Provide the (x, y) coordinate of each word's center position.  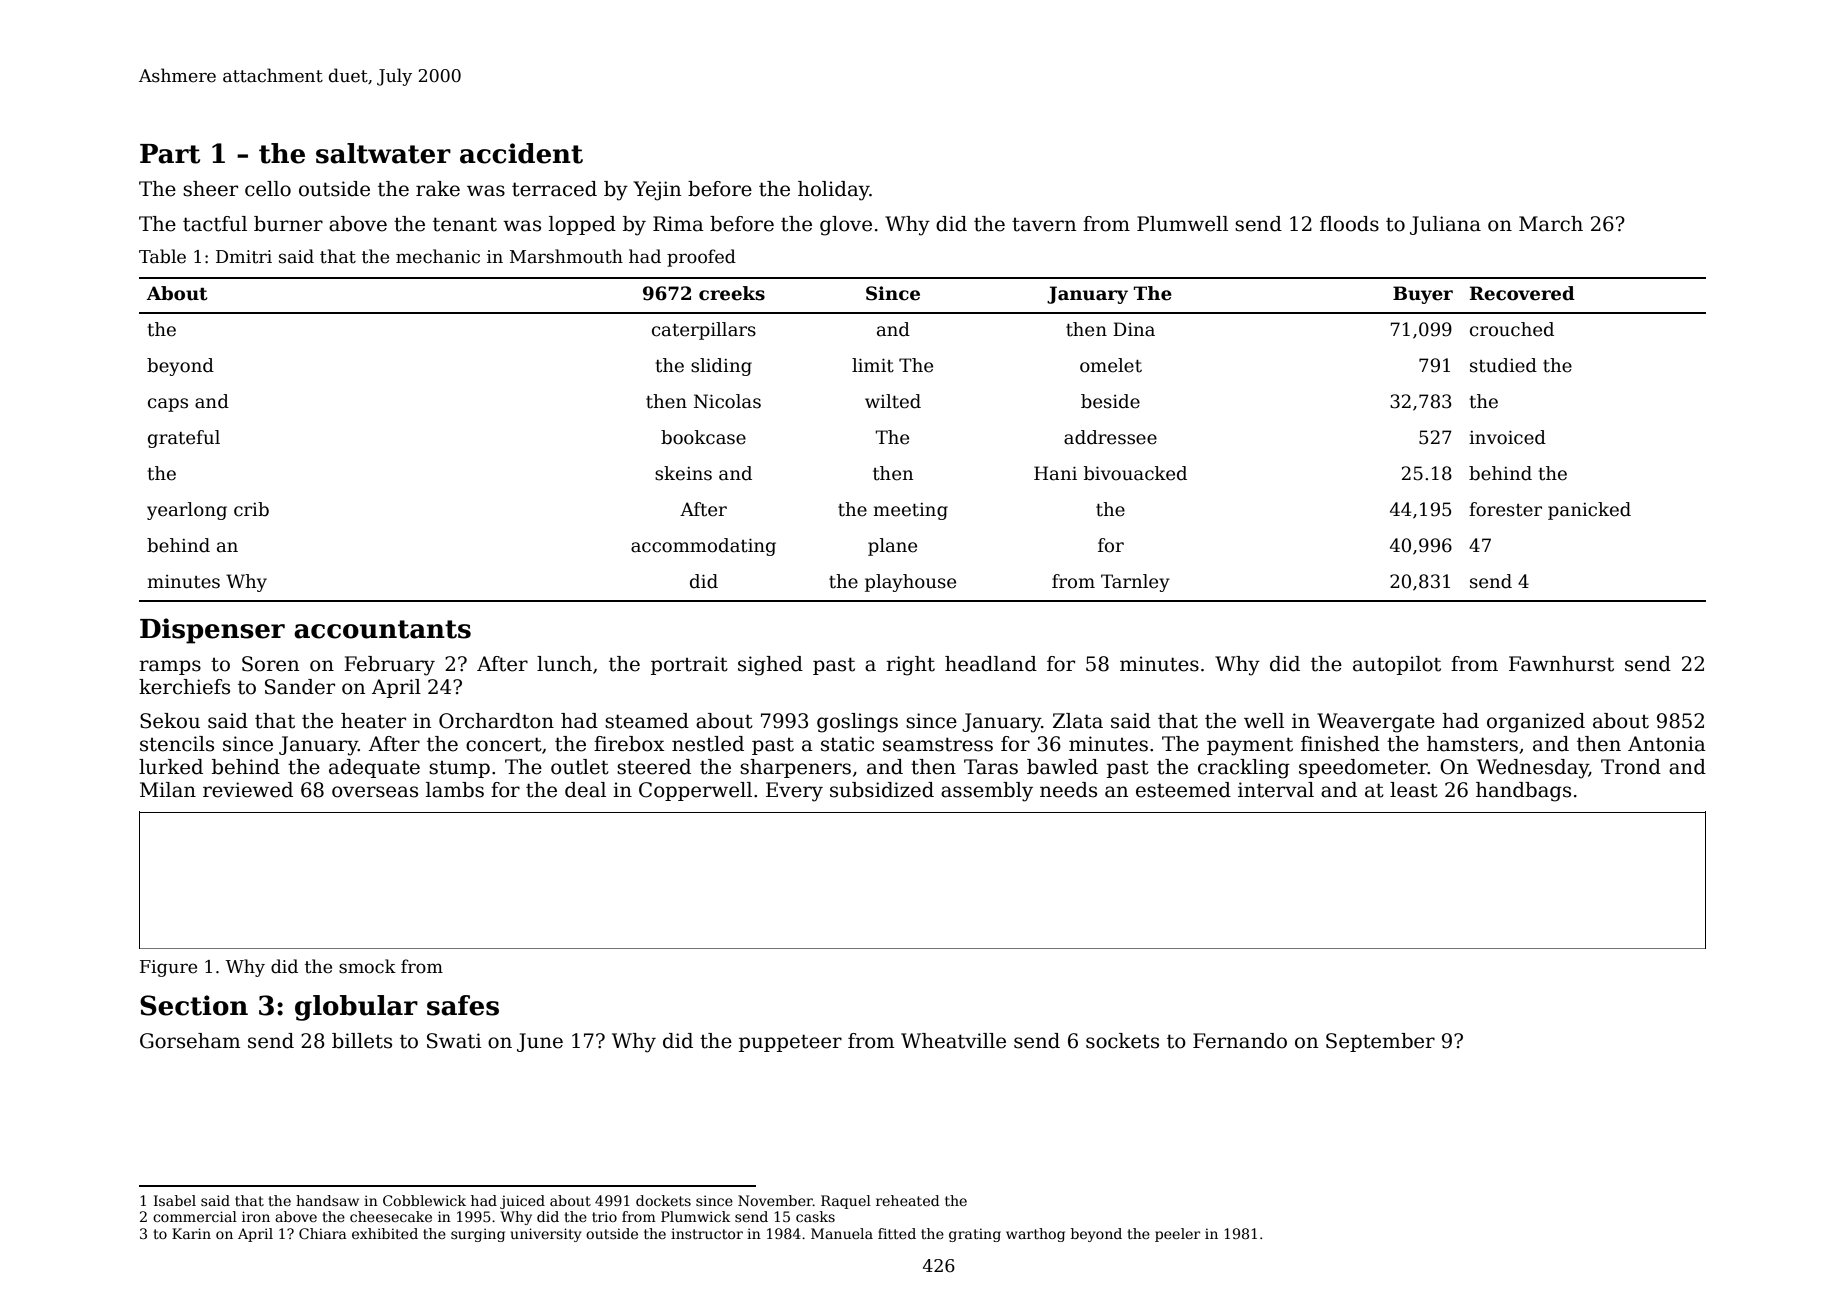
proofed (701, 258)
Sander (300, 687)
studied (1503, 365)
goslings (857, 723)
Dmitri (244, 257)
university (546, 1235)
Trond (1631, 767)
